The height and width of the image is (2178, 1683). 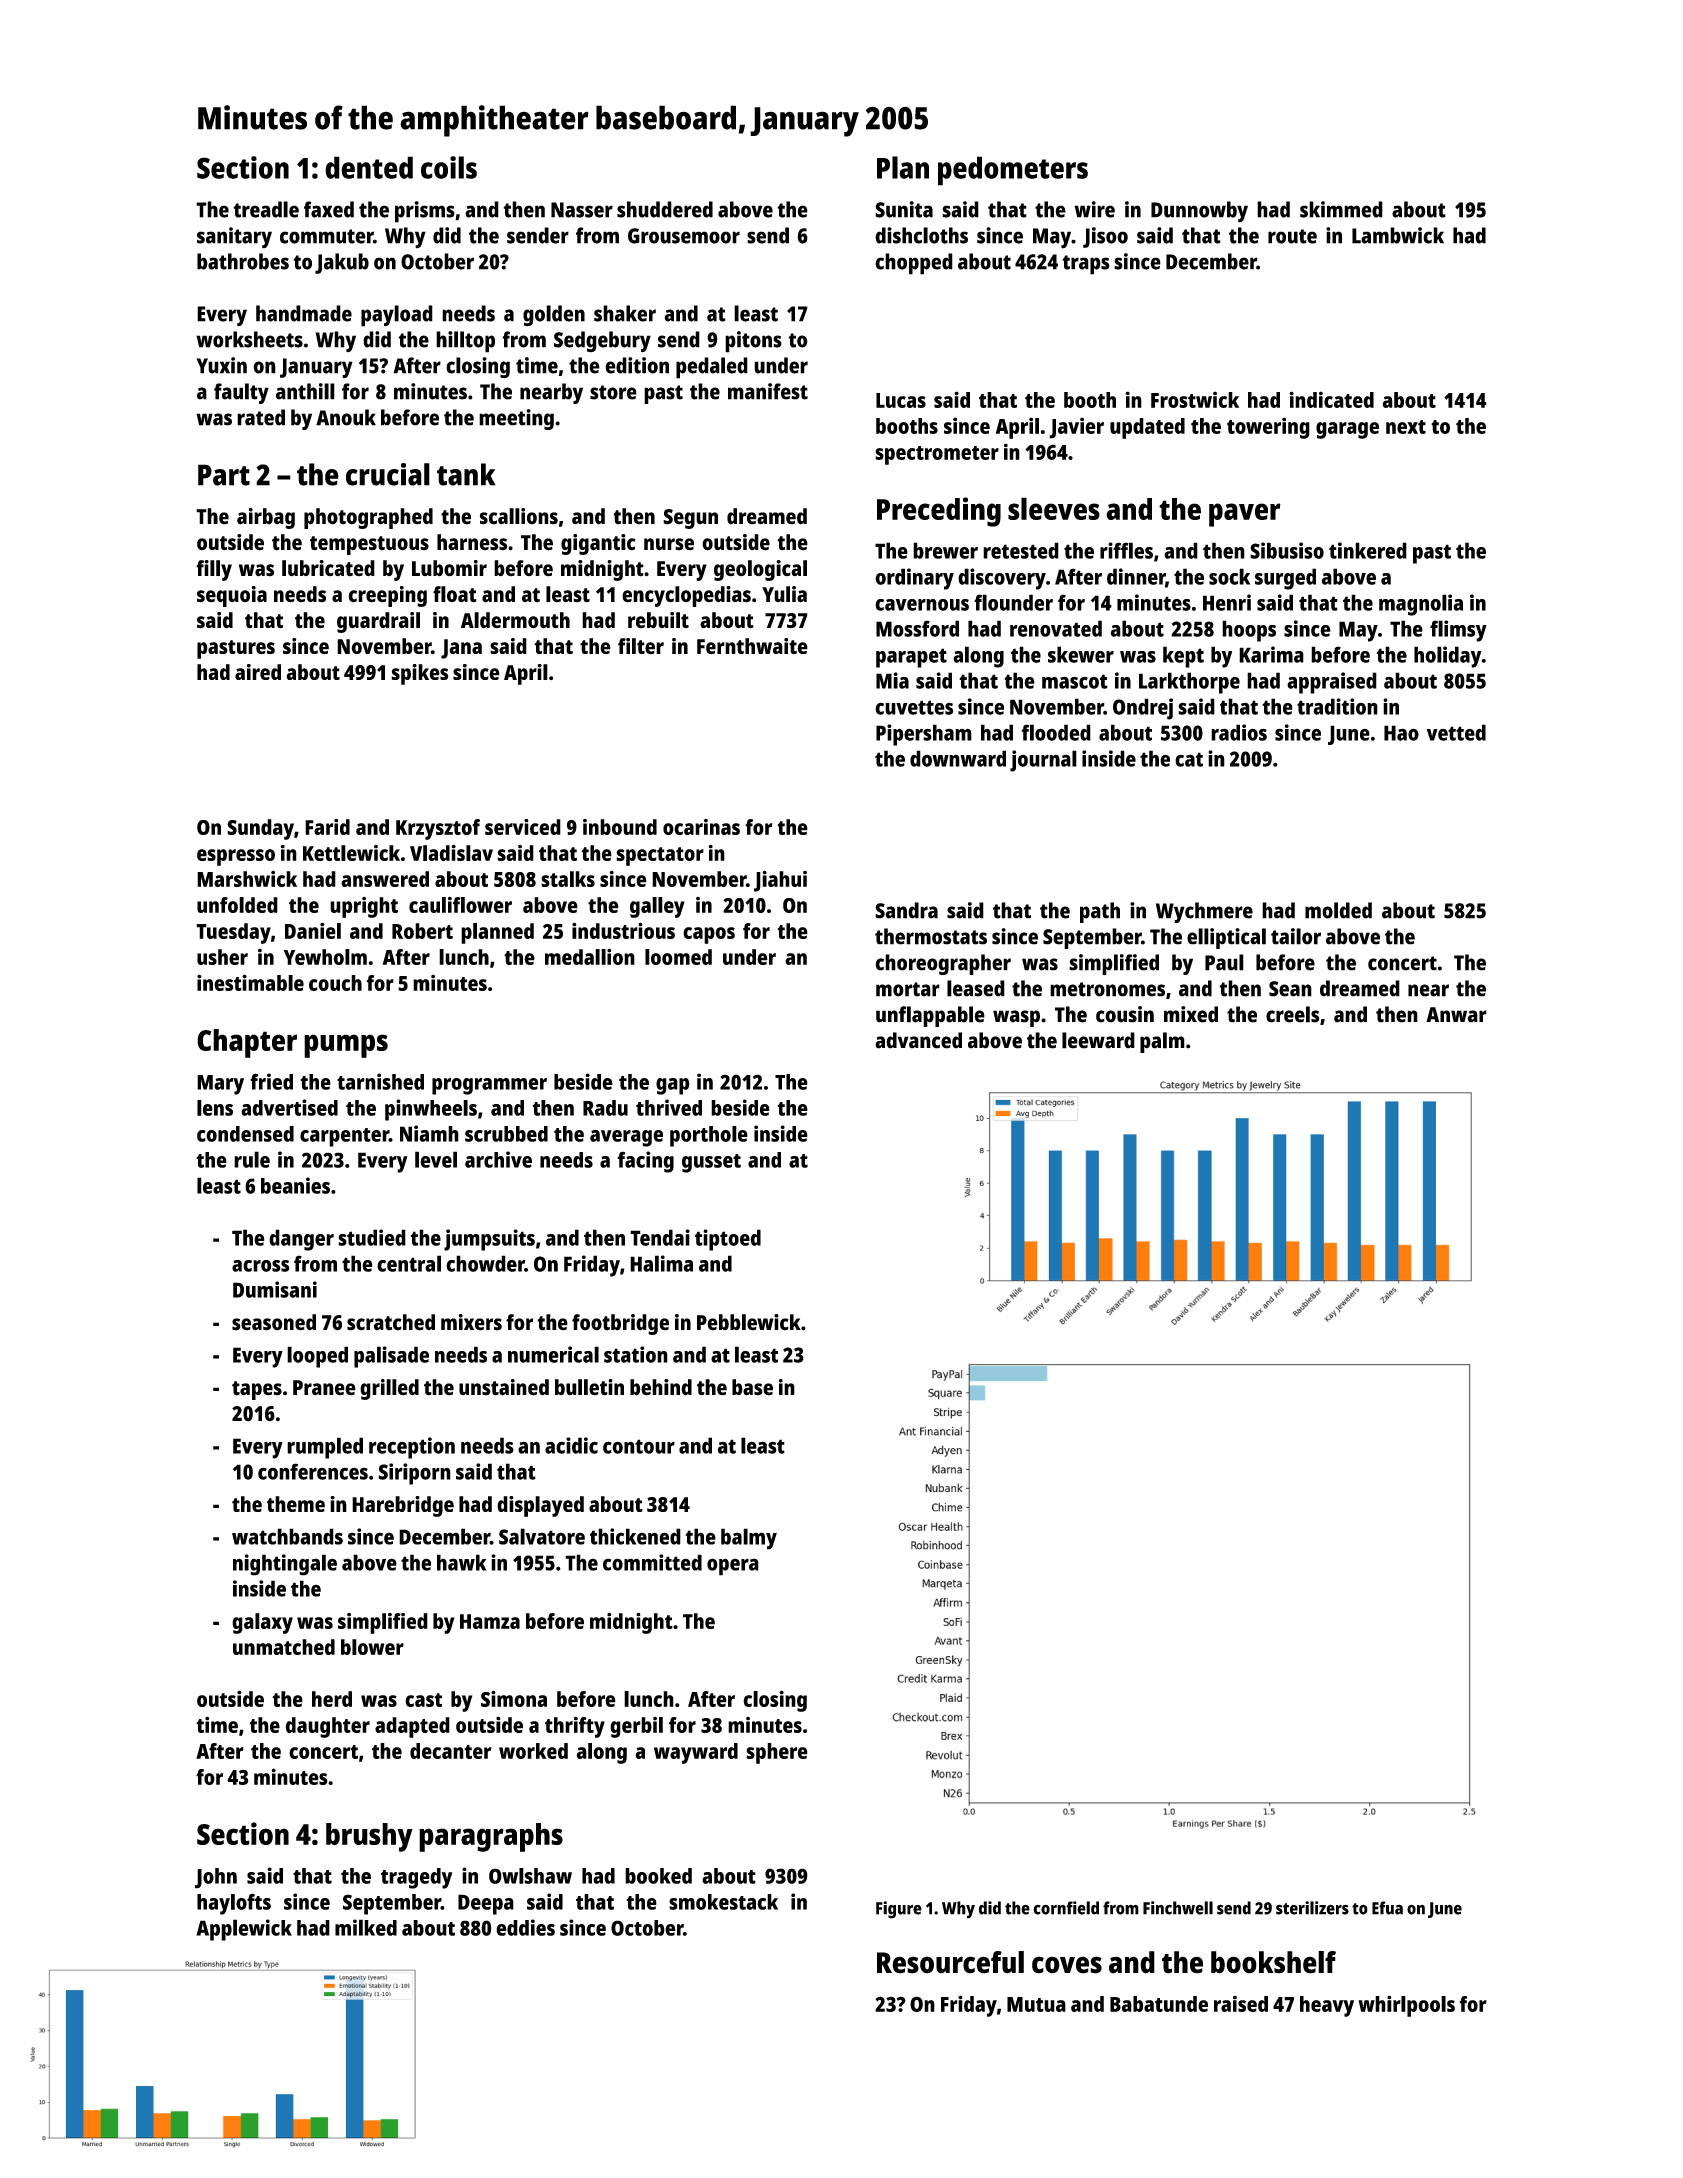 I want to click on rule, so click(x=252, y=1159).
